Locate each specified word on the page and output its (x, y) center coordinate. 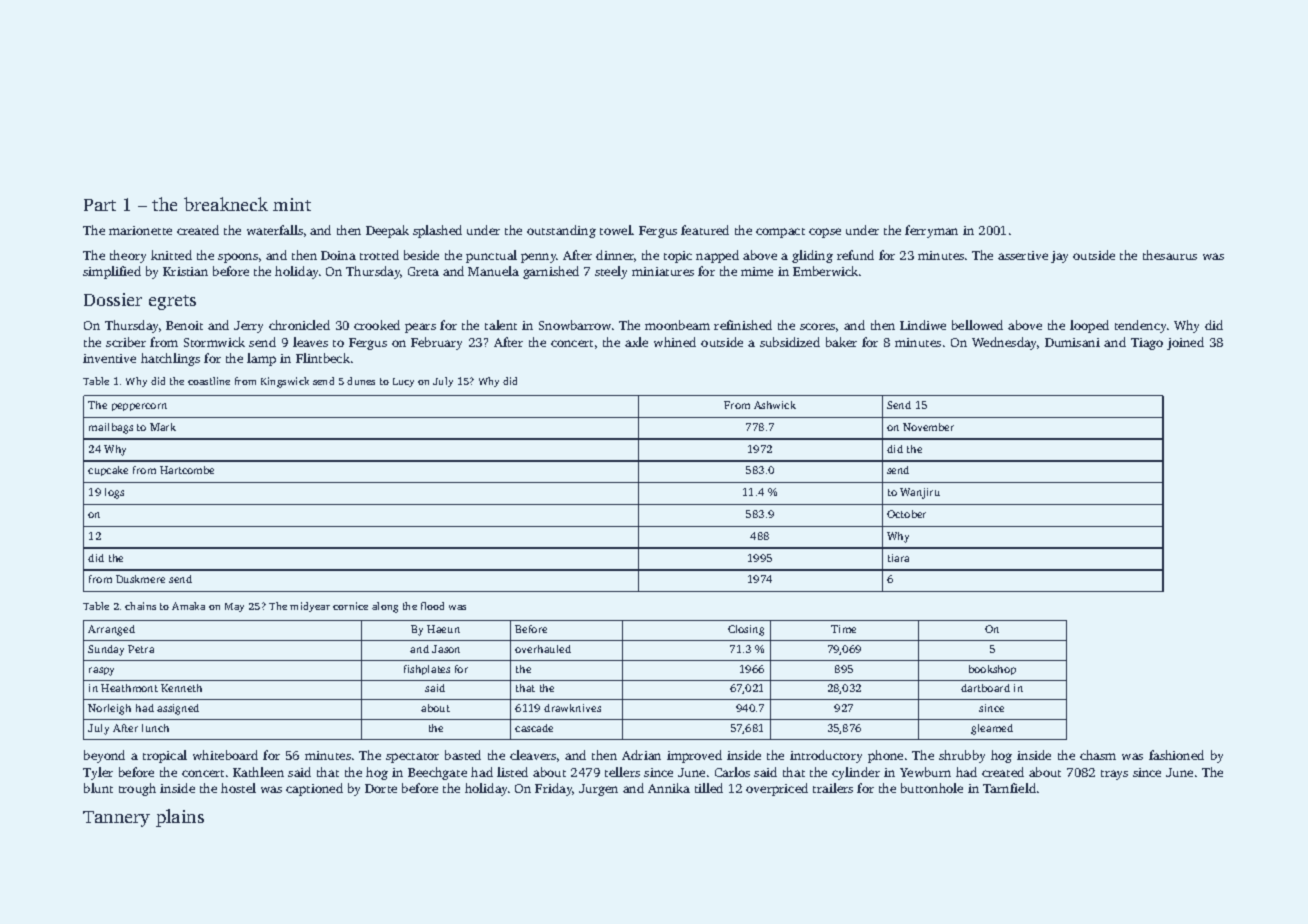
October (906, 514)
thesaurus (1170, 255)
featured (705, 230)
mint (292, 204)
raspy (101, 671)
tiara (898, 558)
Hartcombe (187, 470)
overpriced (777, 789)
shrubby (962, 756)
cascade (534, 728)
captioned (314, 789)
